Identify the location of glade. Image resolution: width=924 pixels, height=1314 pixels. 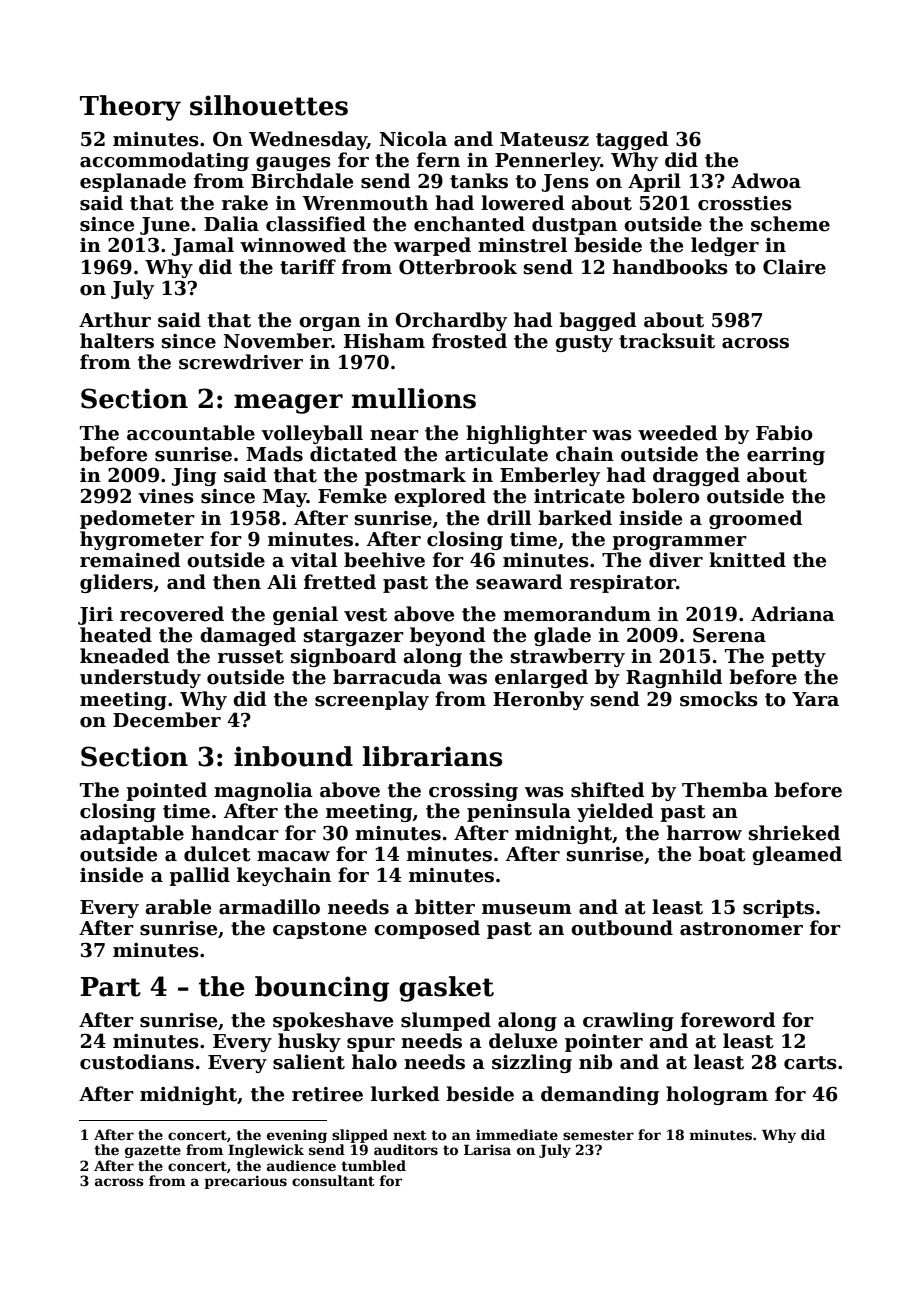
(562, 636).
